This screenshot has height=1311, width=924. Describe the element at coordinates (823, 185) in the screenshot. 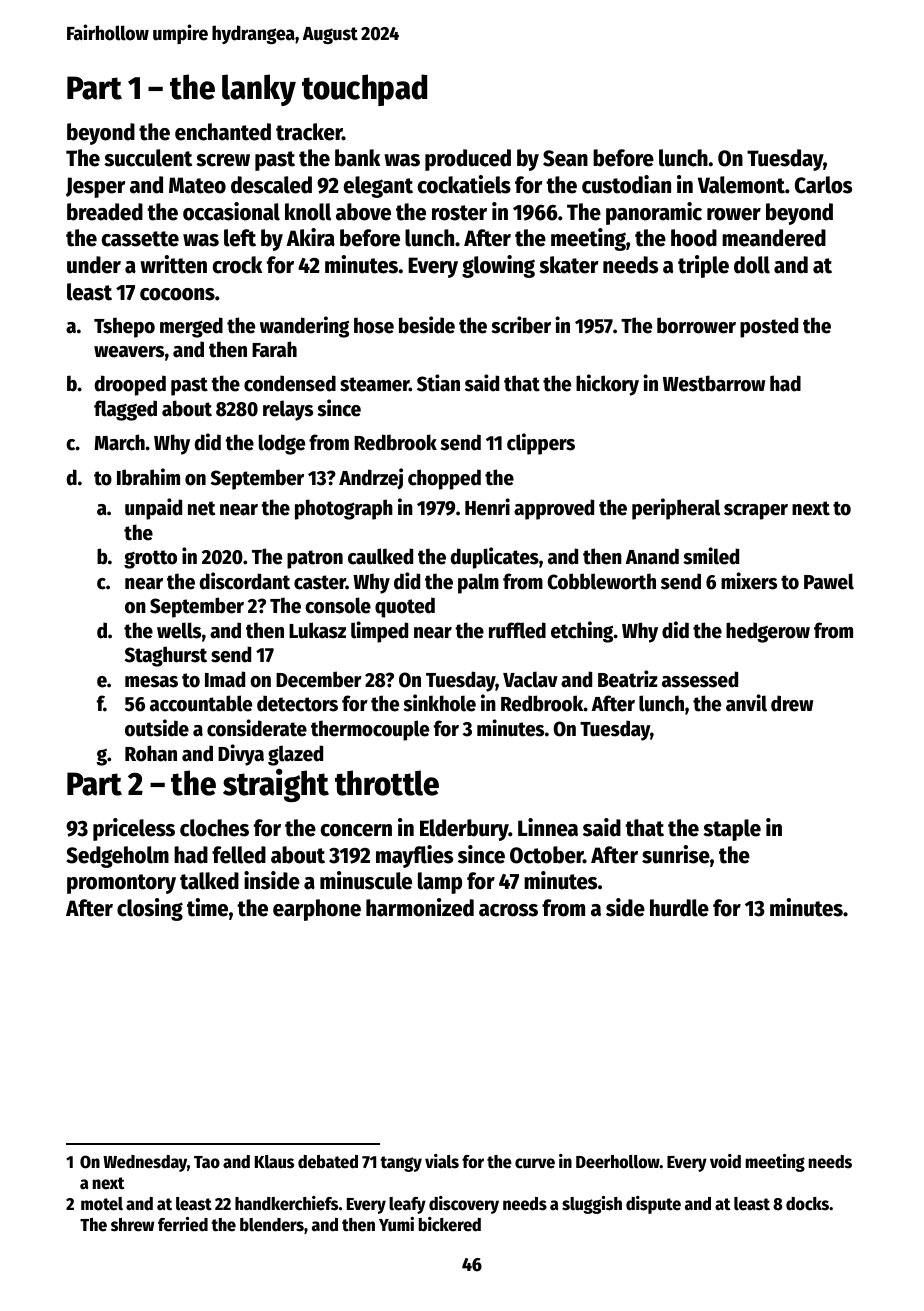

I see `Carlos` at that location.
